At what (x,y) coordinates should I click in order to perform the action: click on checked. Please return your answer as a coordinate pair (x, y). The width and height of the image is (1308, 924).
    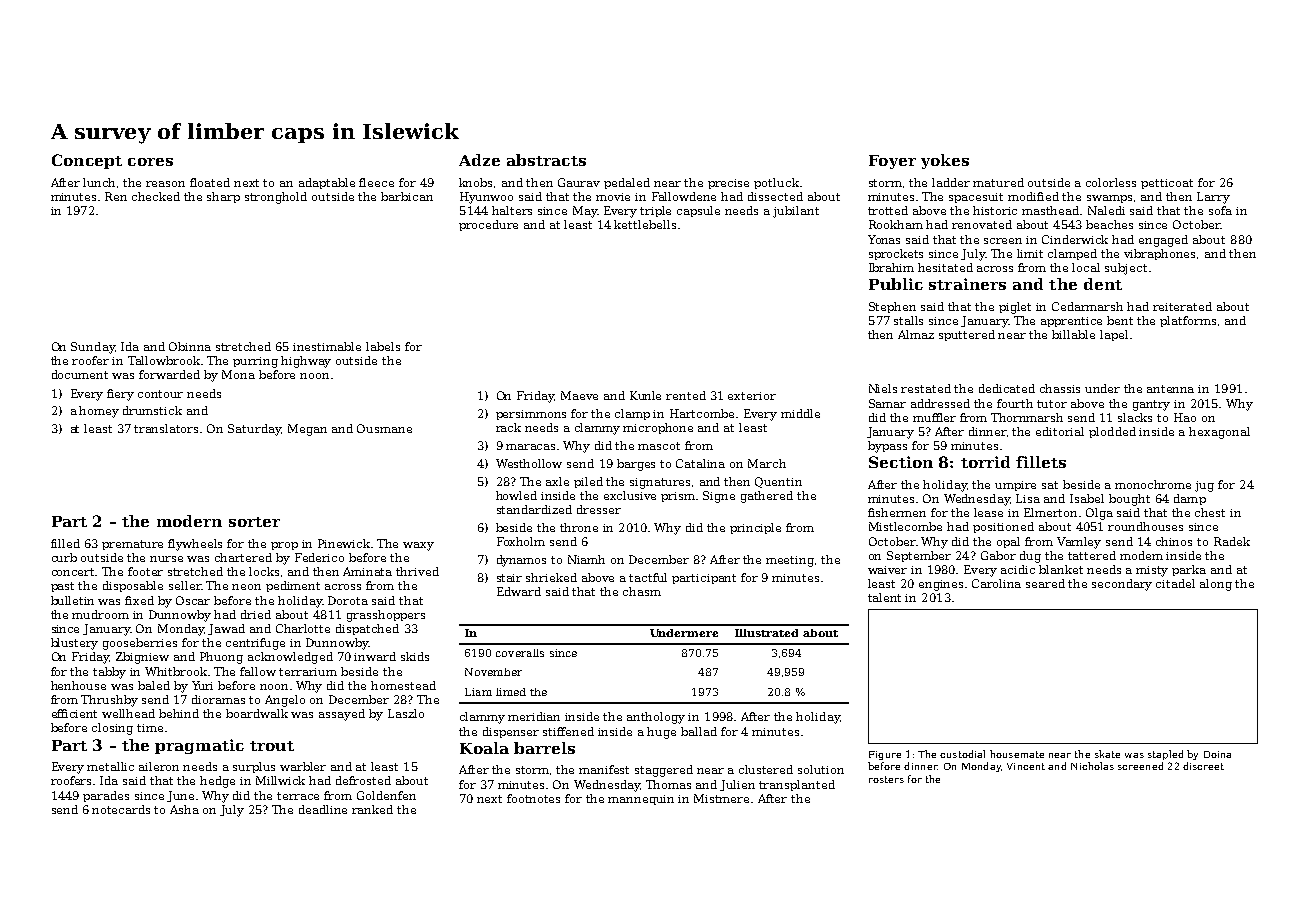
    Looking at the image, I should click on (156, 196).
